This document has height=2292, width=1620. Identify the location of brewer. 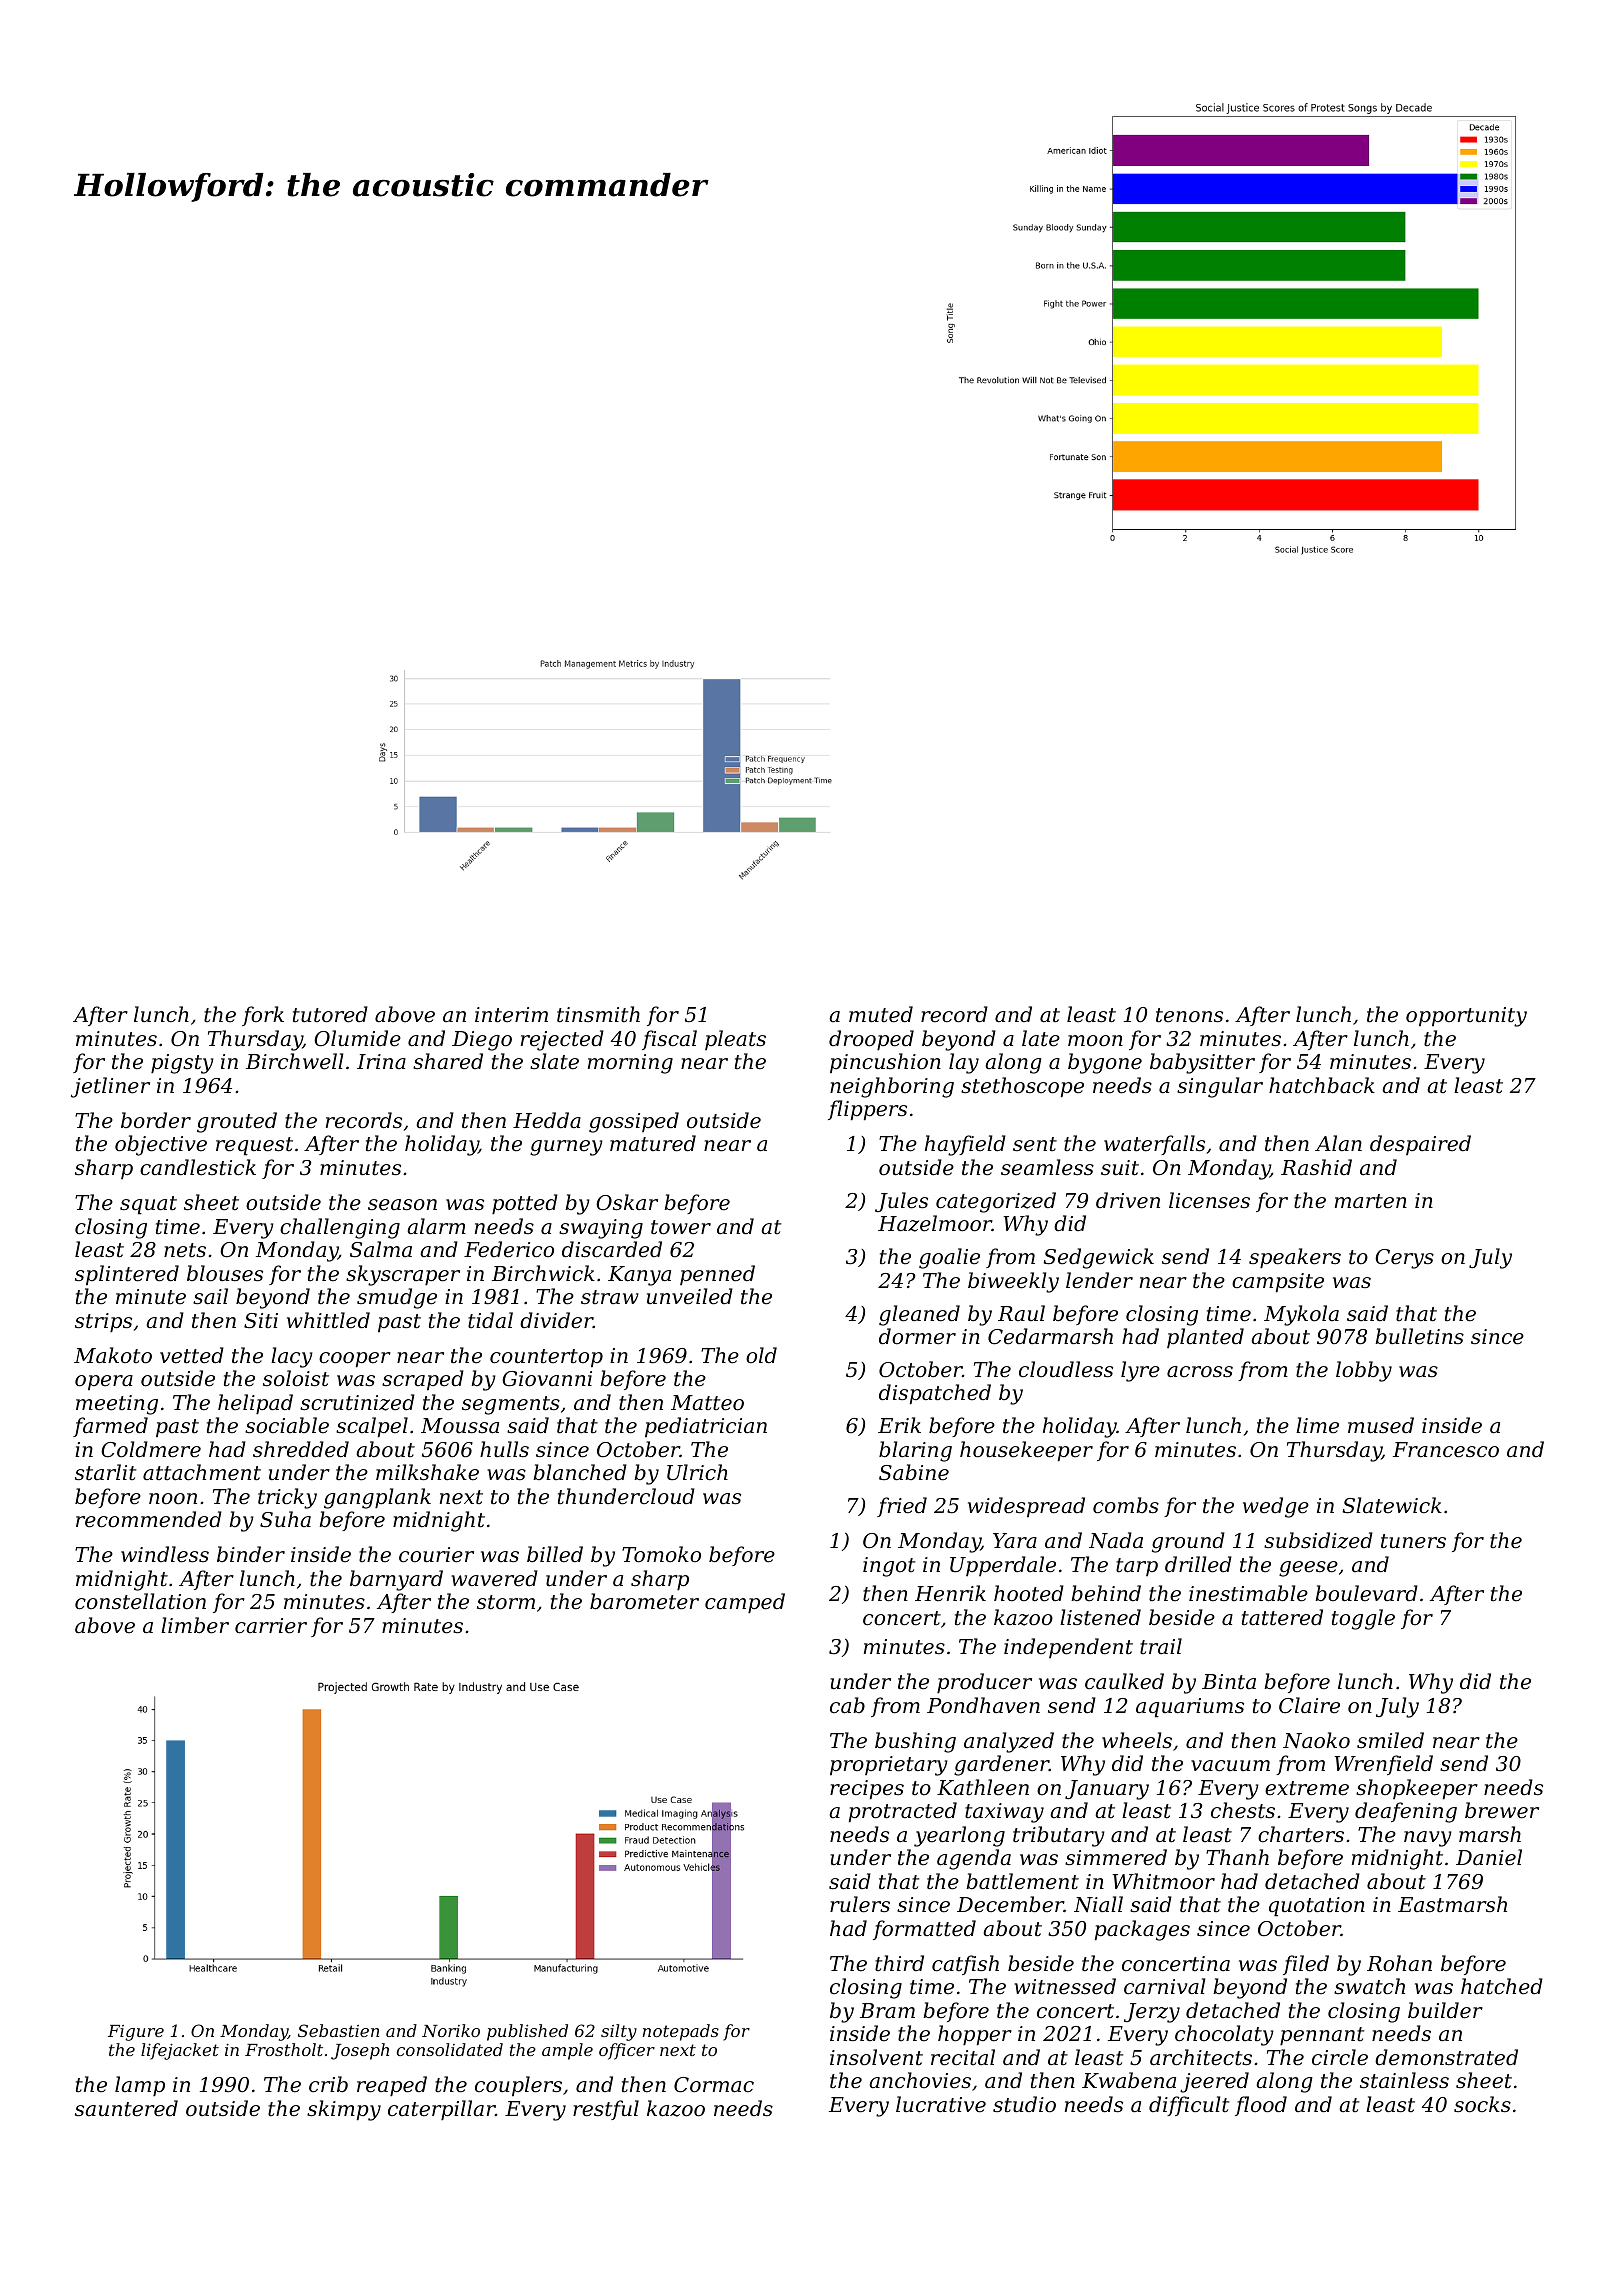
(1502, 1810).
